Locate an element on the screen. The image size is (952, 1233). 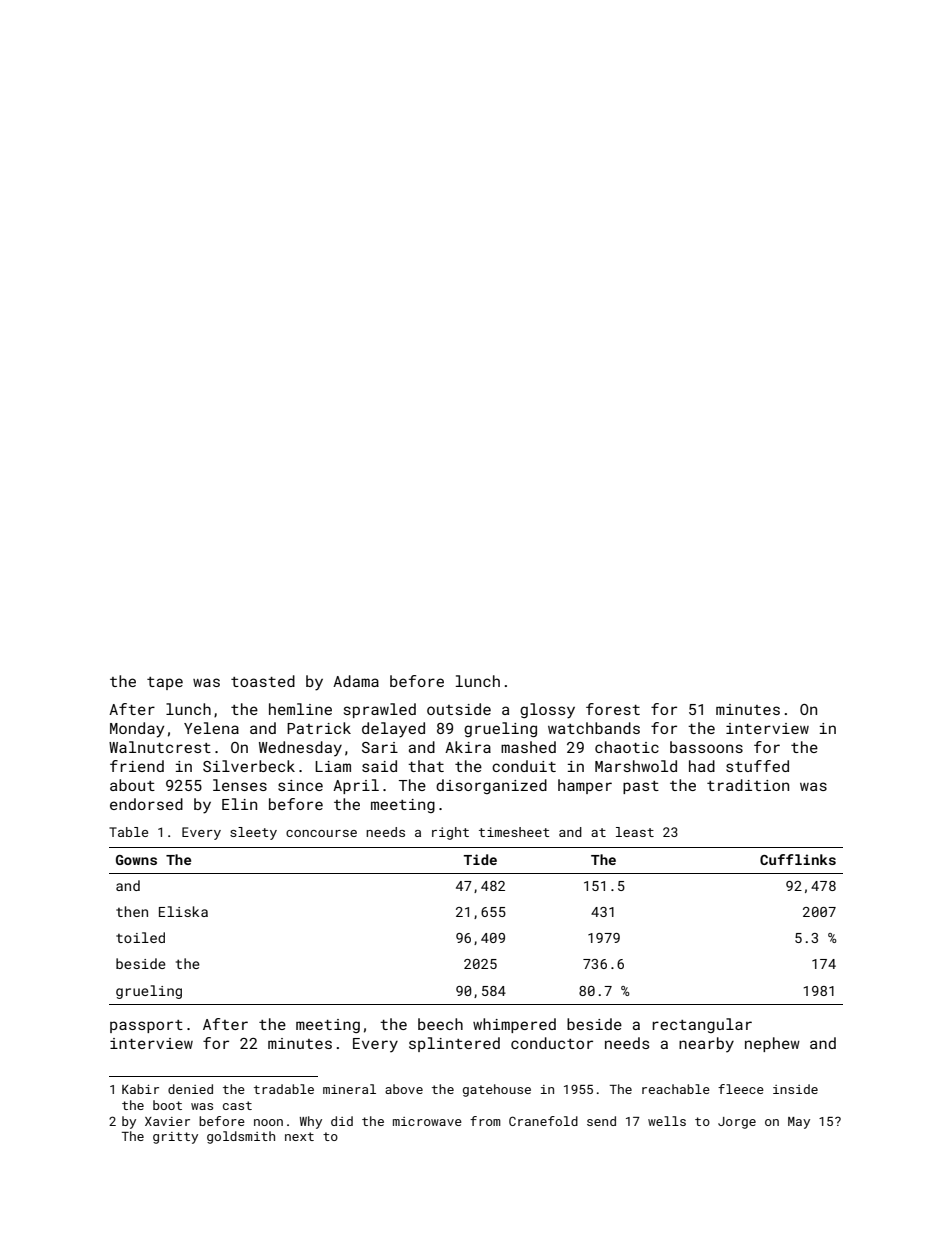
Walnutcrest is located at coordinates (160, 747).
